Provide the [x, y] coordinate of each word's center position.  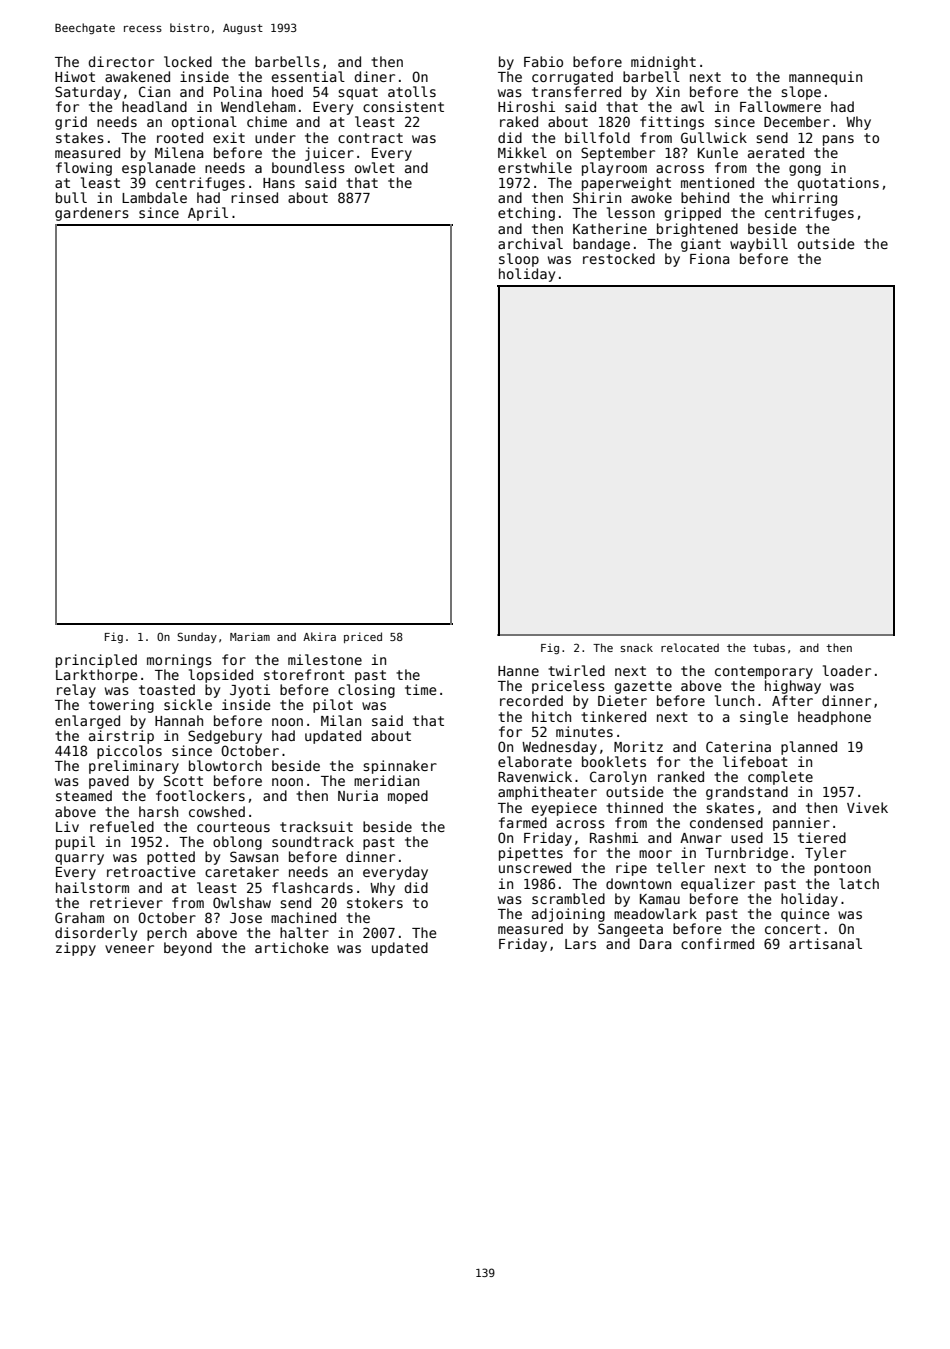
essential [308, 76]
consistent [403, 106]
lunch [734, 700]
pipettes [531, 854]
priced [363, 637]
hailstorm [92, 887]
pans [838, 140]
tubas [769, 647]
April [208, 214]
